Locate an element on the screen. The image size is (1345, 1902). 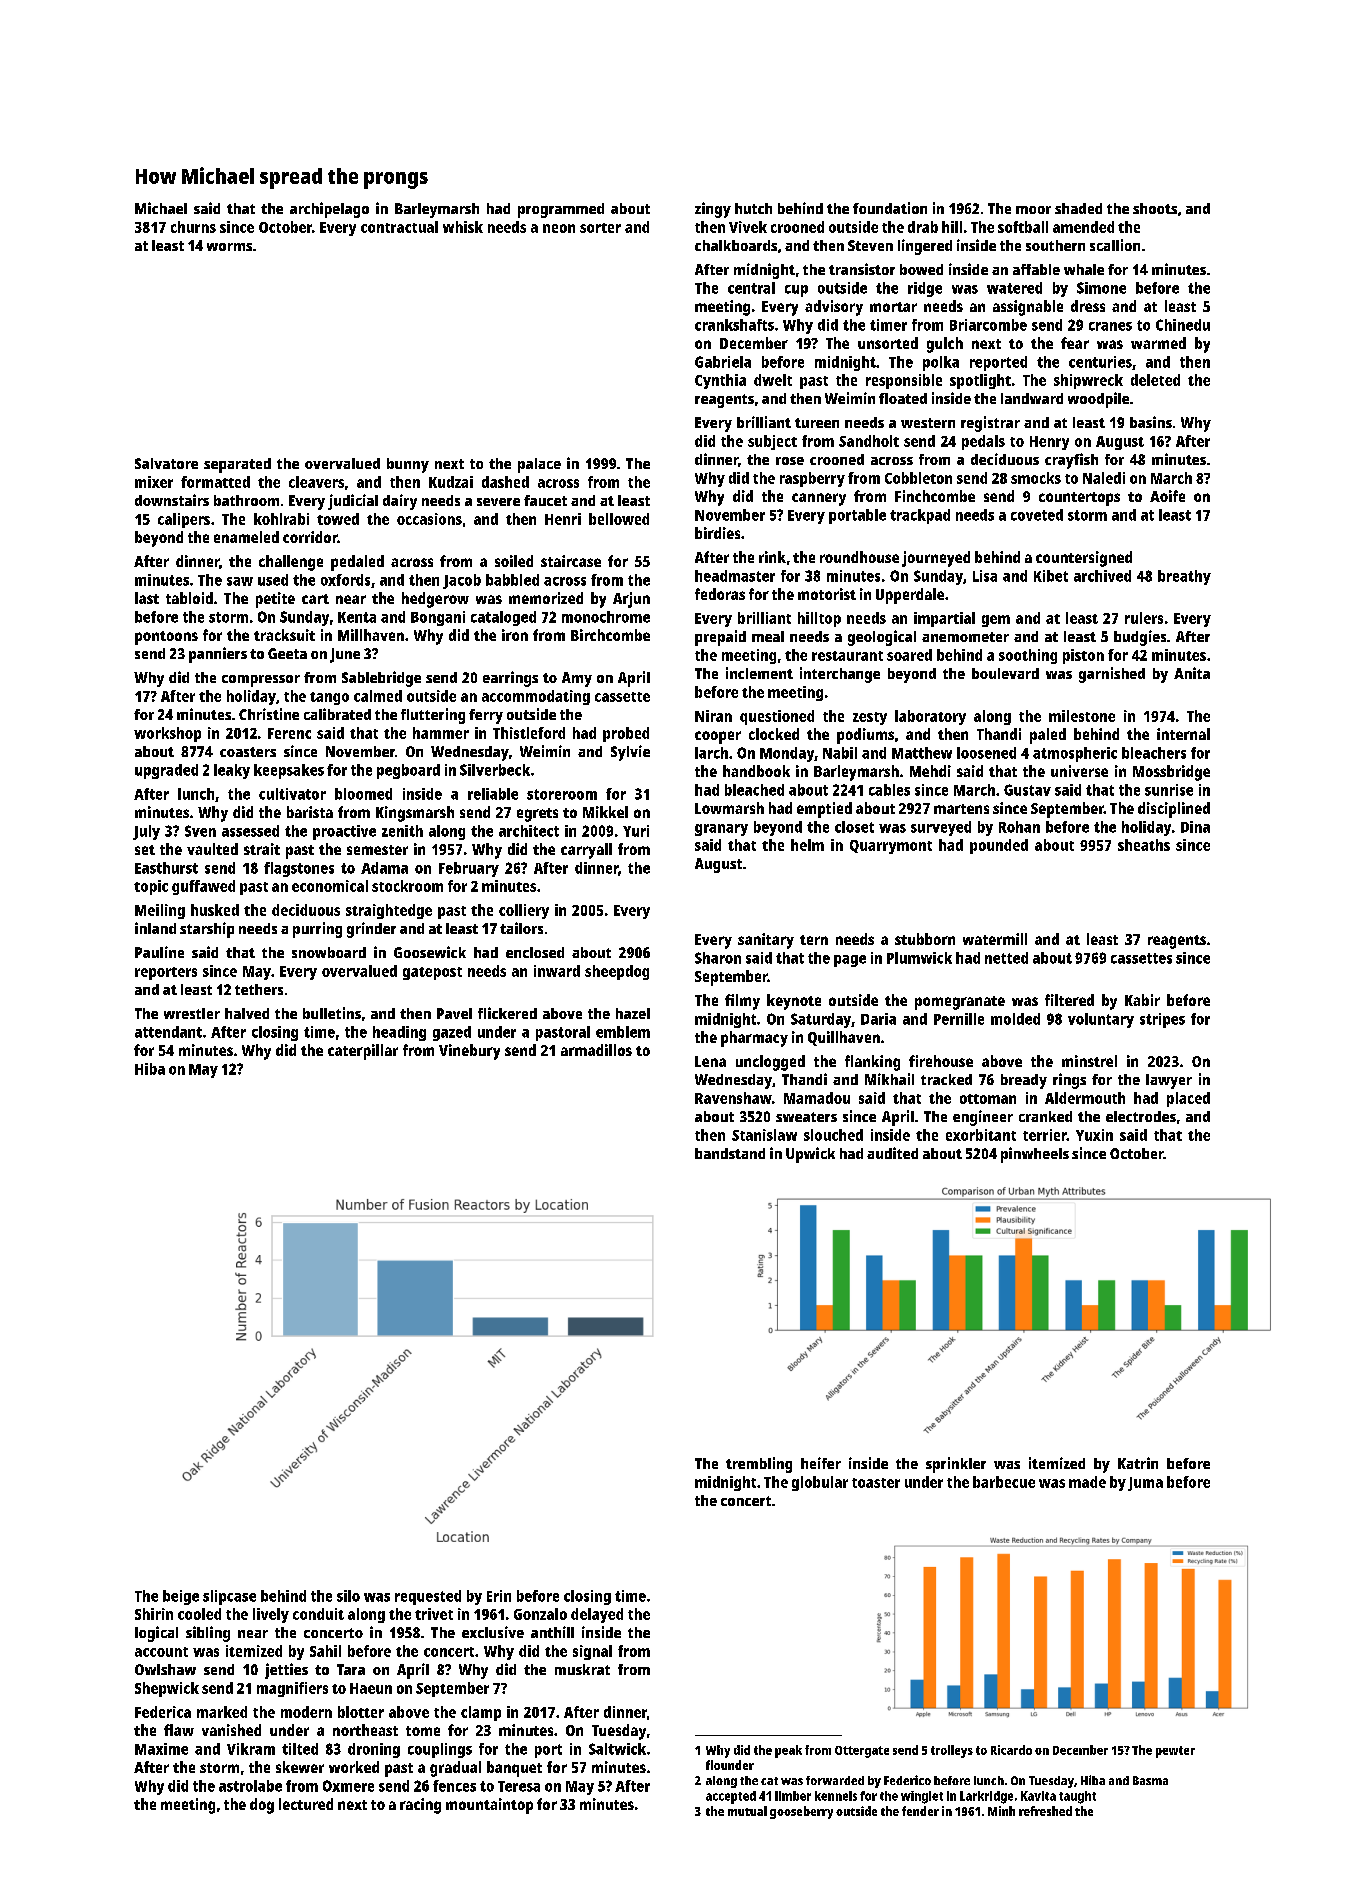
tango is located at coordinates (329, 698).
